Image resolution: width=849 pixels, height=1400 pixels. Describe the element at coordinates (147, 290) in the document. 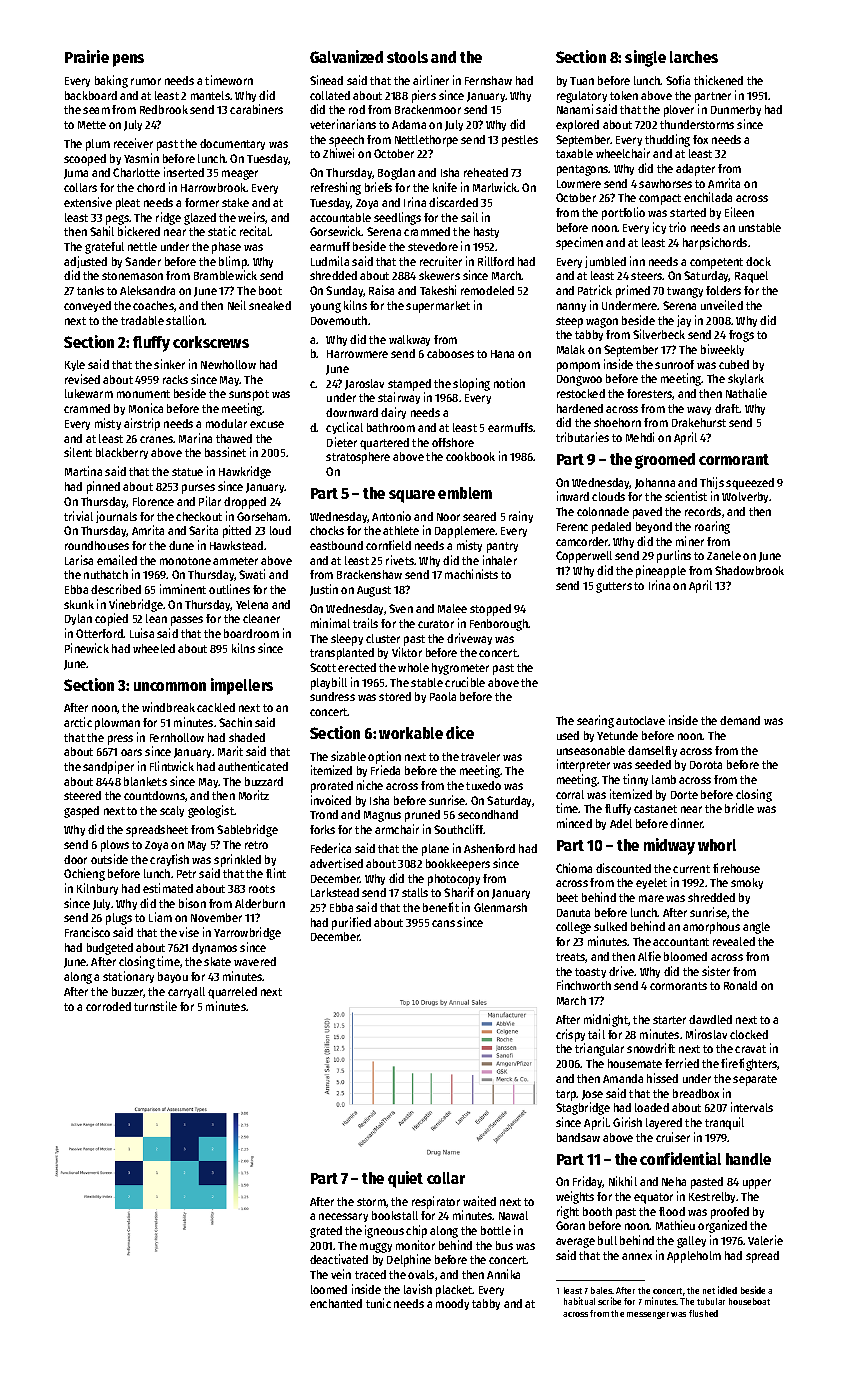

I see `Aleksandra` at that location.
